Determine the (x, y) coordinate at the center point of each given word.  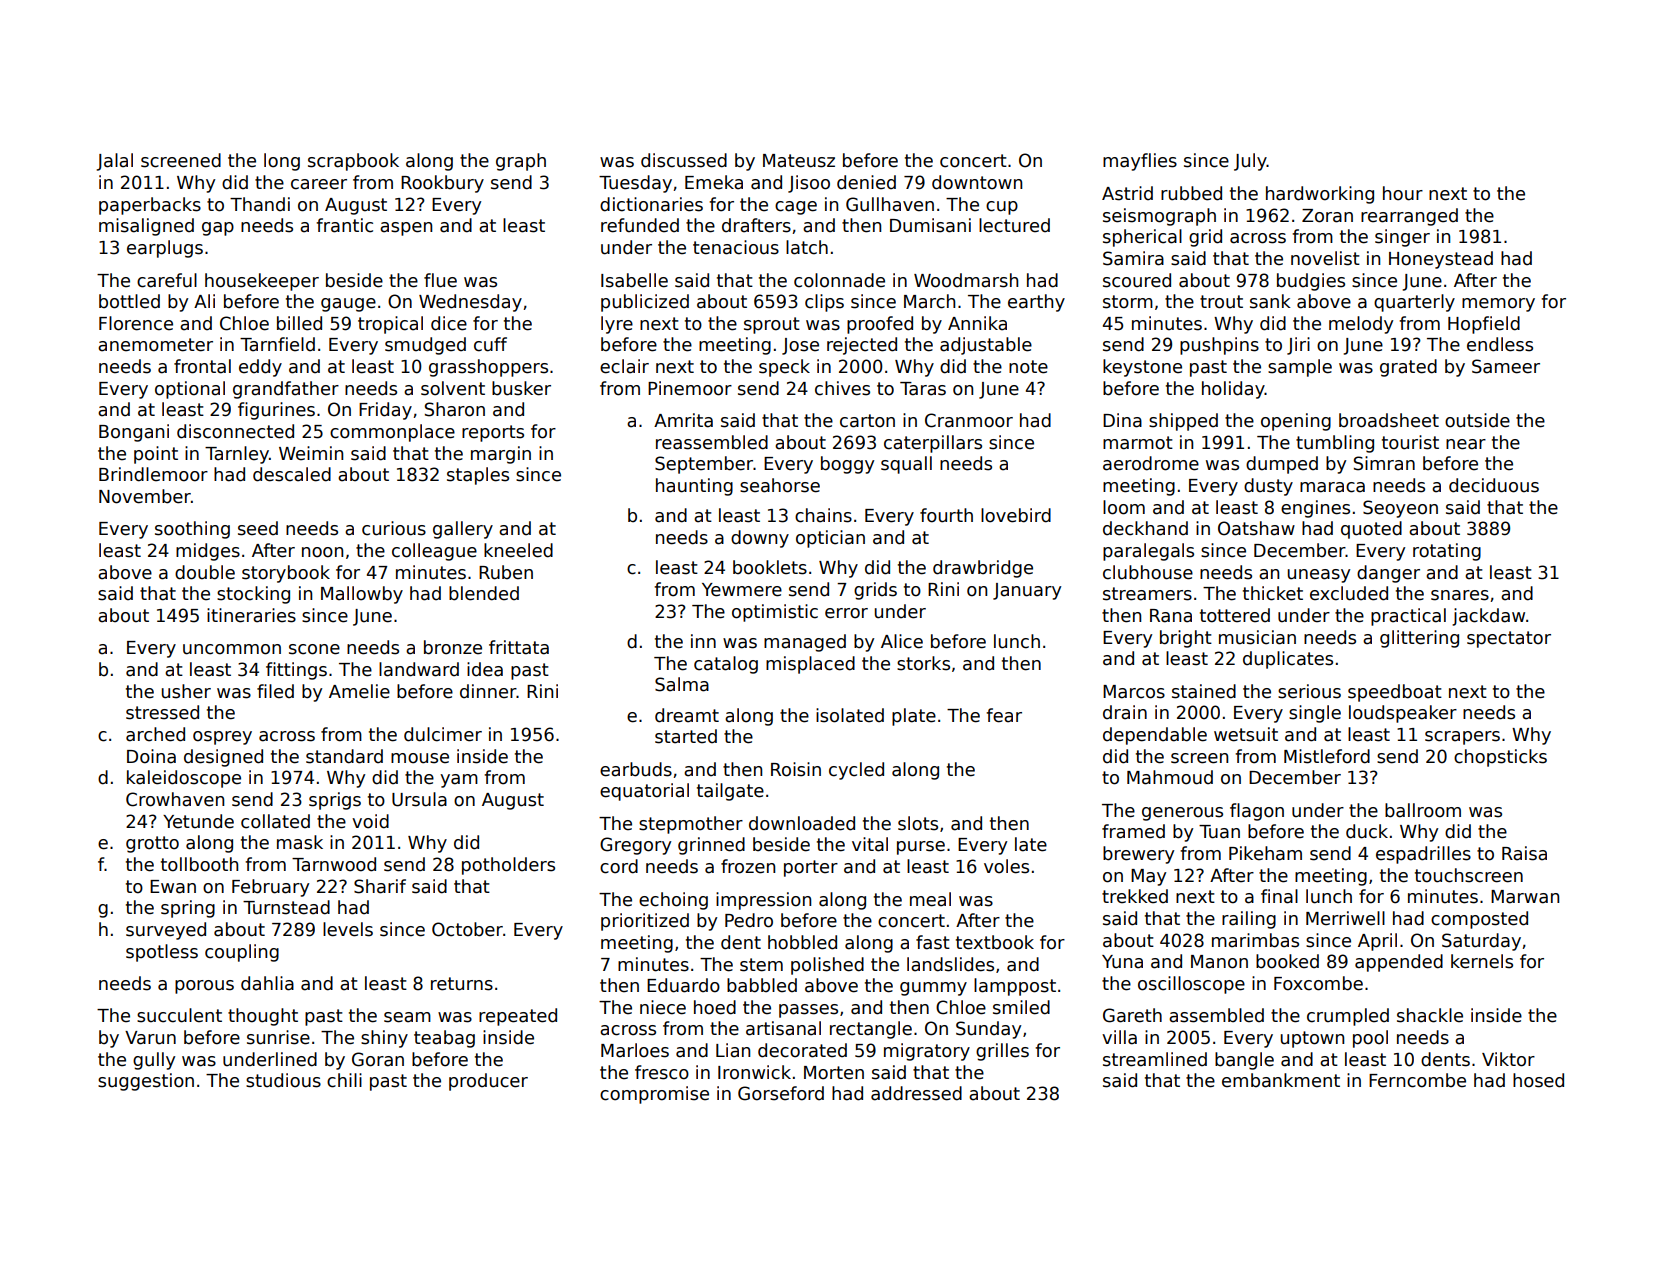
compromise (654, 1095)
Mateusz (799, 161)
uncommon (232, 649)
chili (344, 1080)
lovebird (1016, 515)
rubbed (1191, 193)
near (1466, 444)
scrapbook (353, 162)
